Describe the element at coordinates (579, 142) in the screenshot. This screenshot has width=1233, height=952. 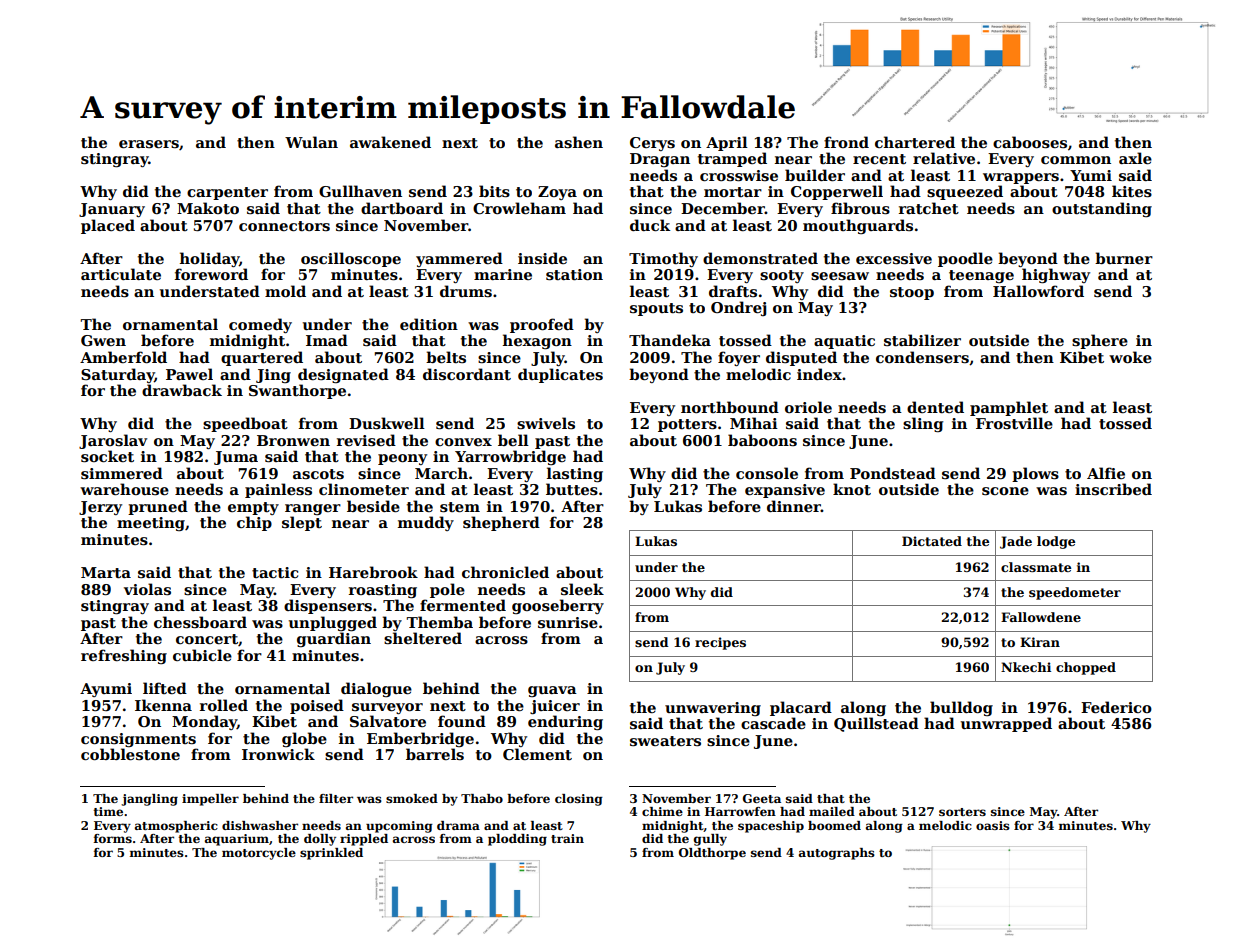
I see `ashen` at that location.
